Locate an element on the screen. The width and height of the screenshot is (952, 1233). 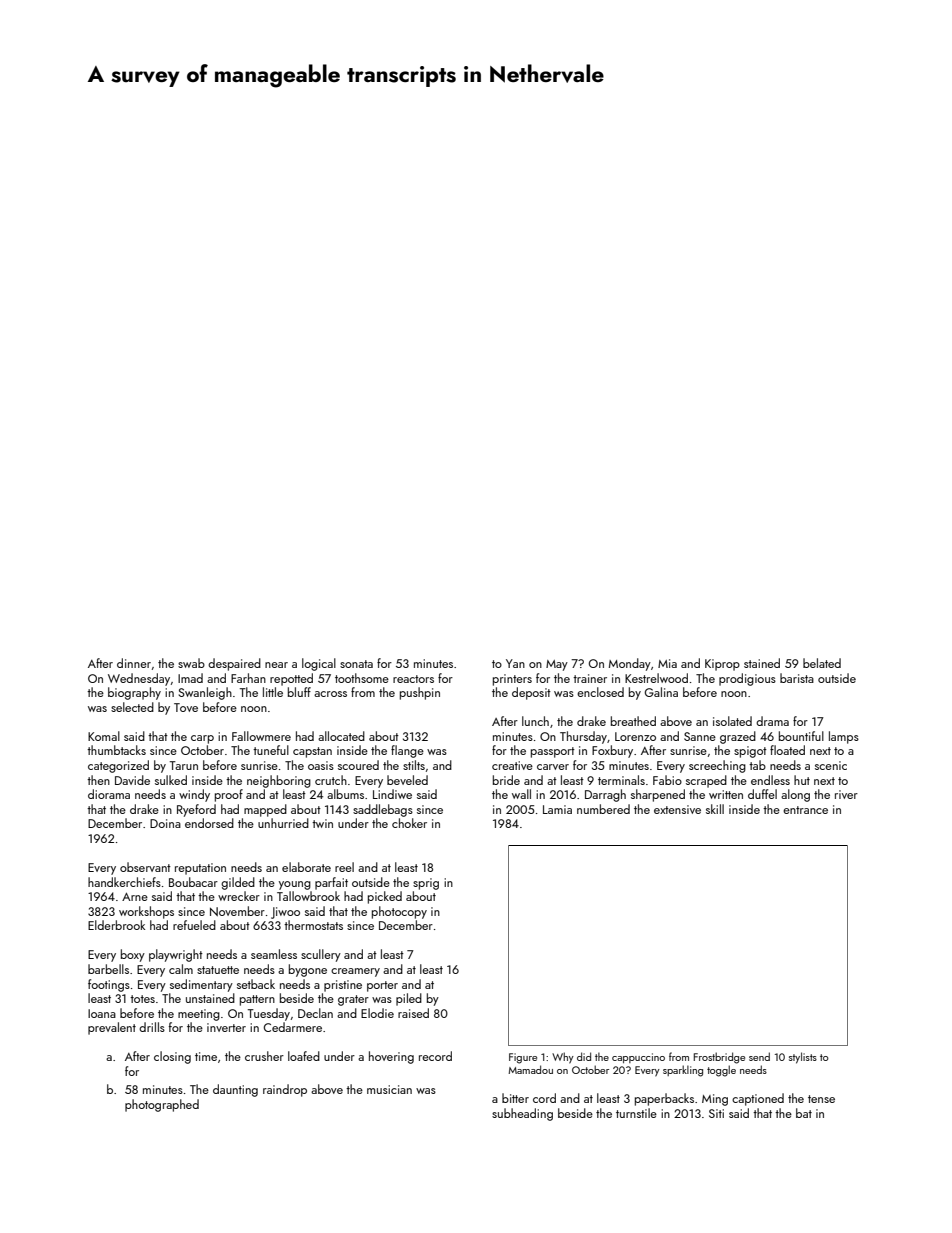
meeting is located at coordinates (199, 1015).
